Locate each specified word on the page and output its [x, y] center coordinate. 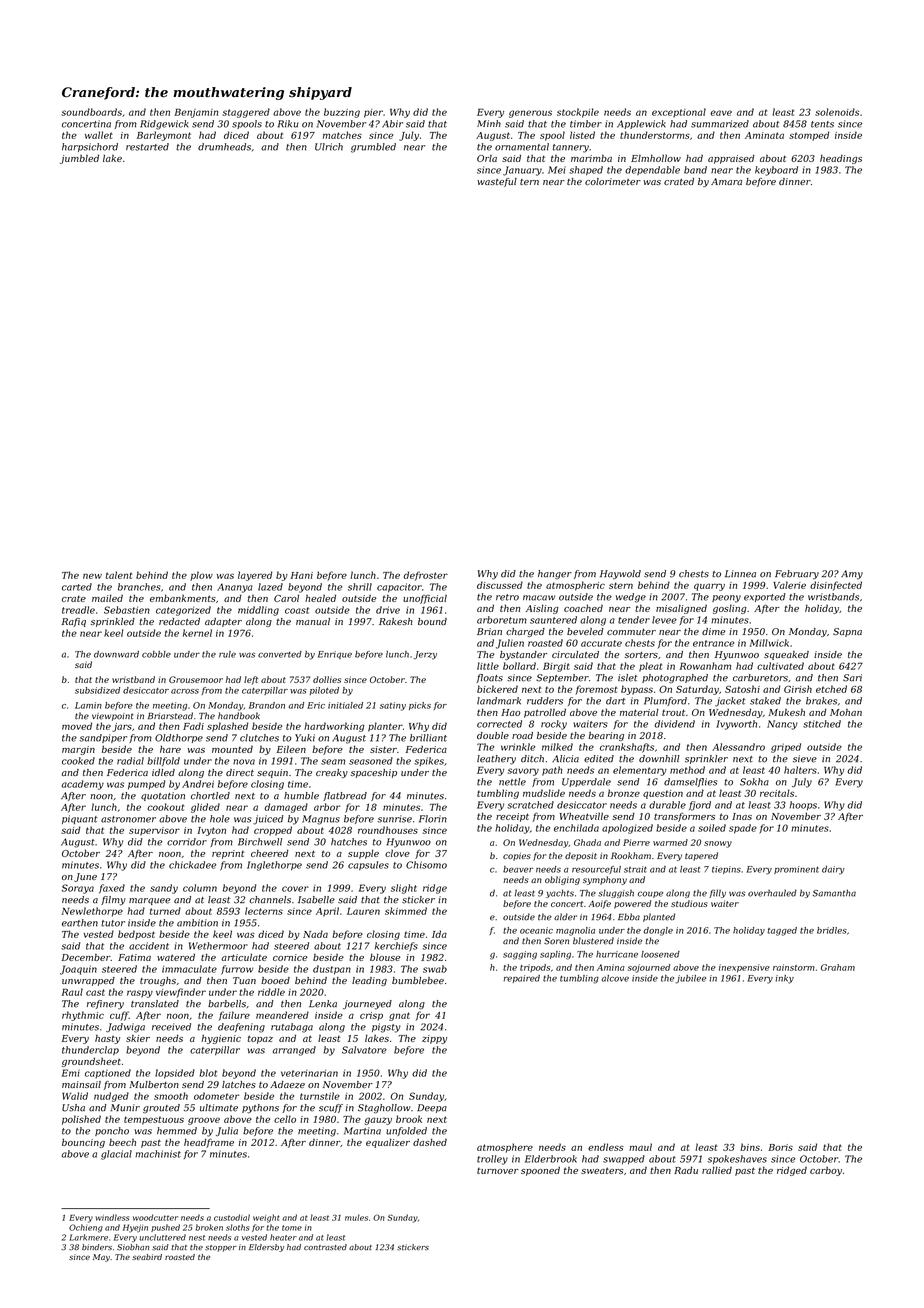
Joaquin [78, 970]
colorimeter [613, 181]
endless [606, 1147]
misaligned [681, 609]
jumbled [79, 159]
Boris [780, 1147]
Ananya [235, 588]
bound [432, 621]
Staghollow [384, 1109]
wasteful [497, 182]
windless [112, 1217]
